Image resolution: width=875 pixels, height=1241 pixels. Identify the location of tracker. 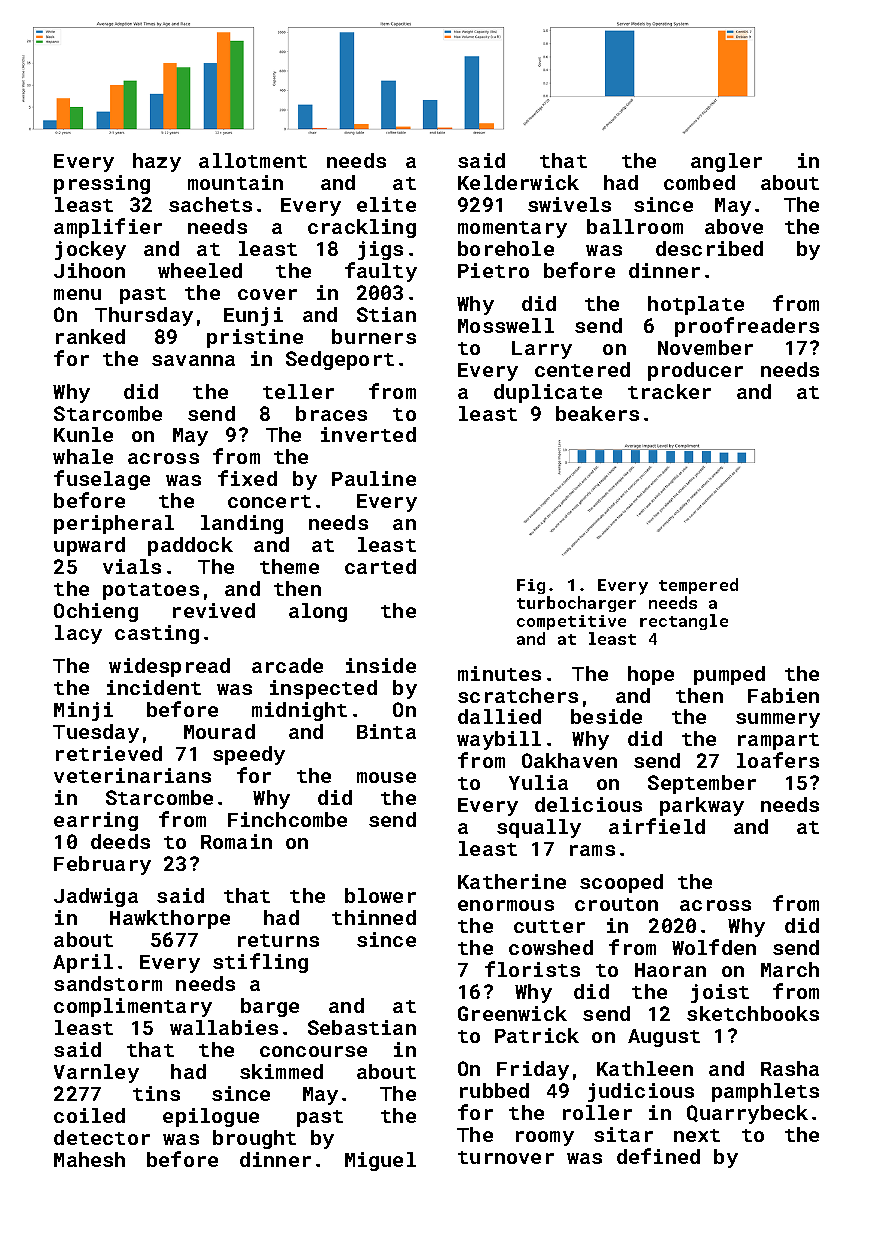
(669, 391).
